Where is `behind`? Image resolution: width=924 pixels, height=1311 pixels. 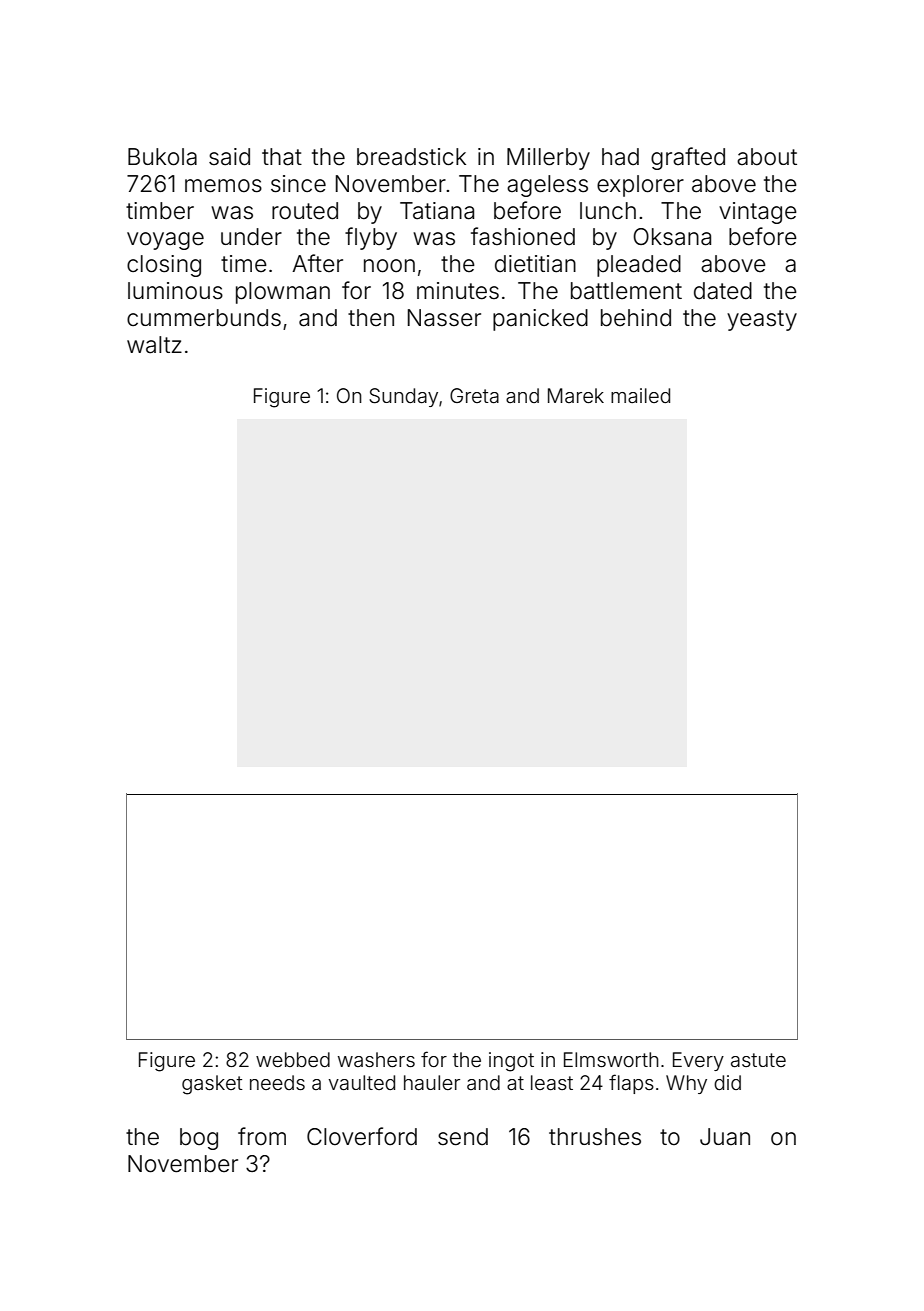
behind is located at coordinates (636, 318).
